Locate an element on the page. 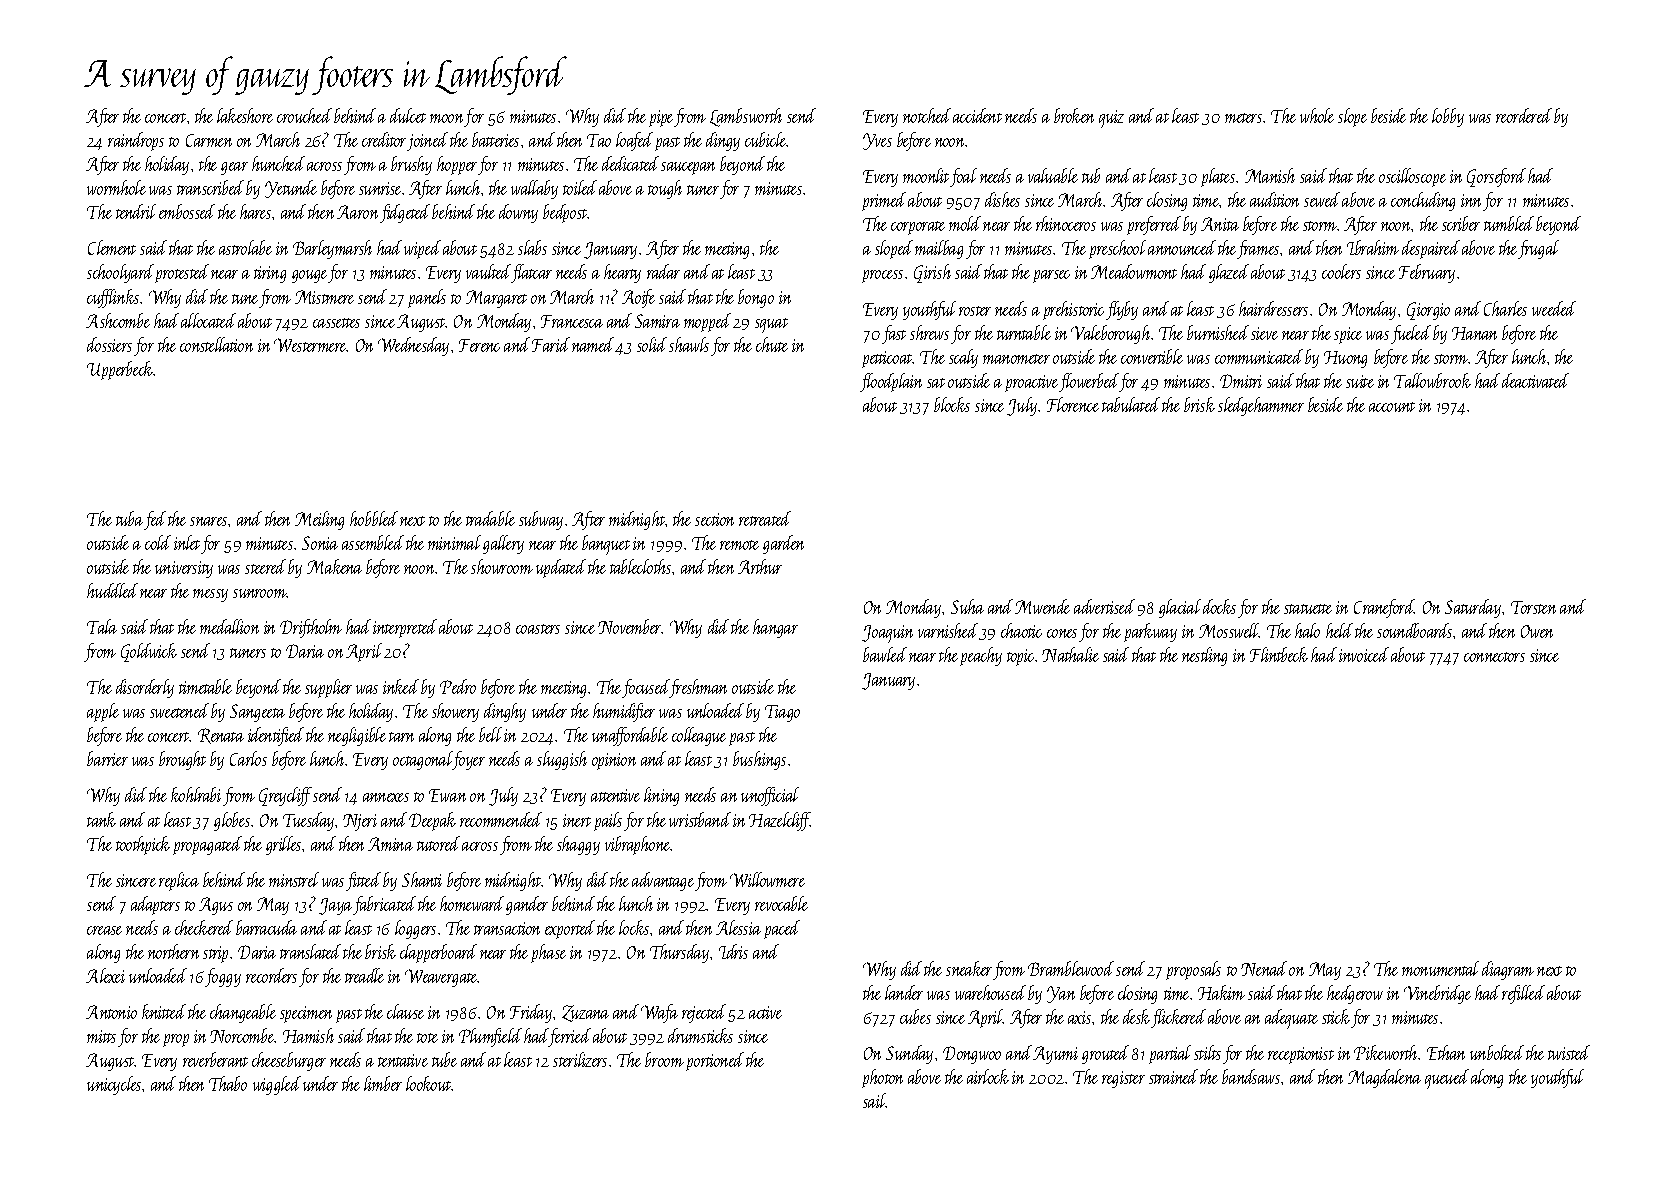 This image has width=1679, height=1187. revocable is located at coordinates (781, 903).
